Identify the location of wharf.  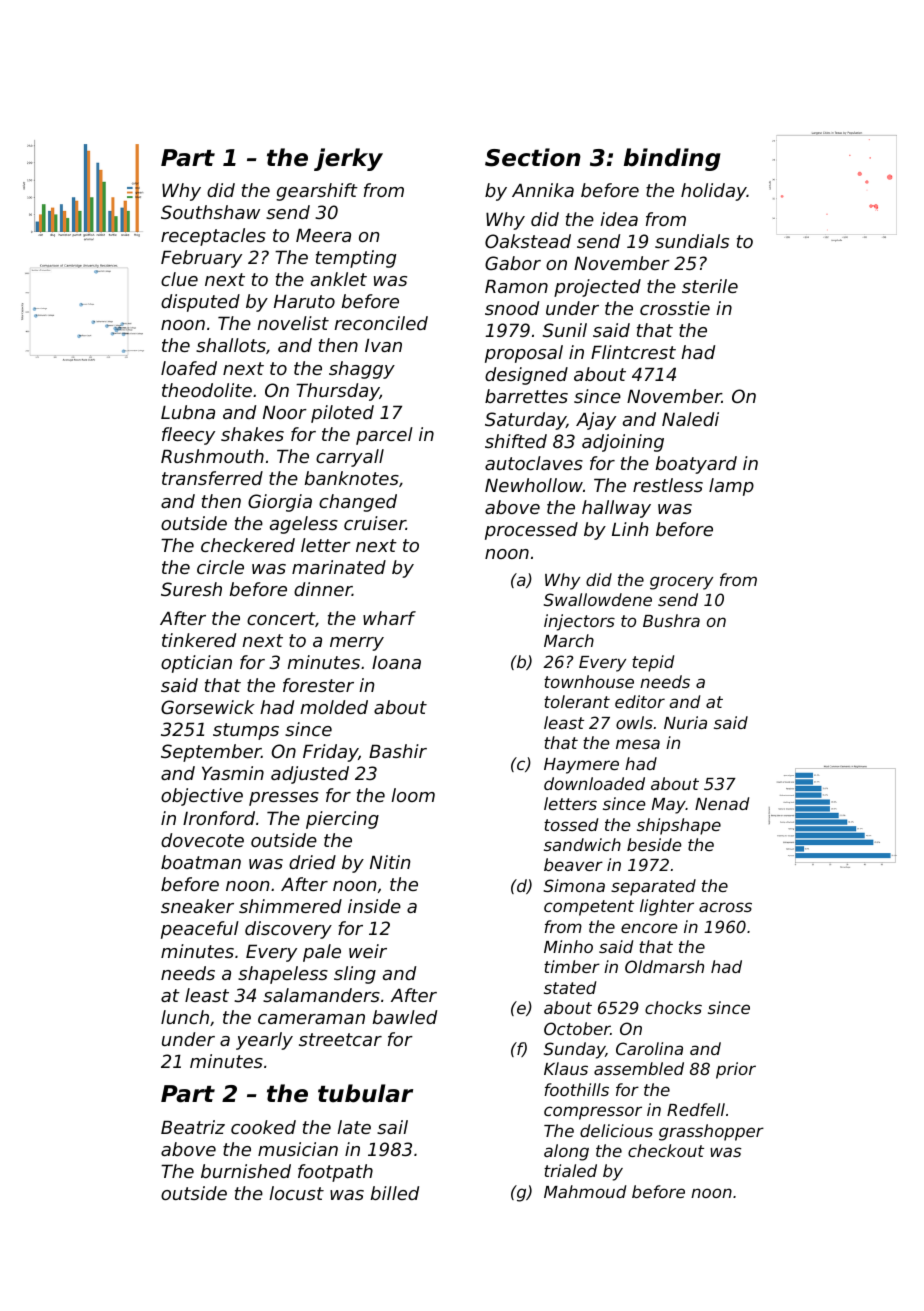
(389, 618).
